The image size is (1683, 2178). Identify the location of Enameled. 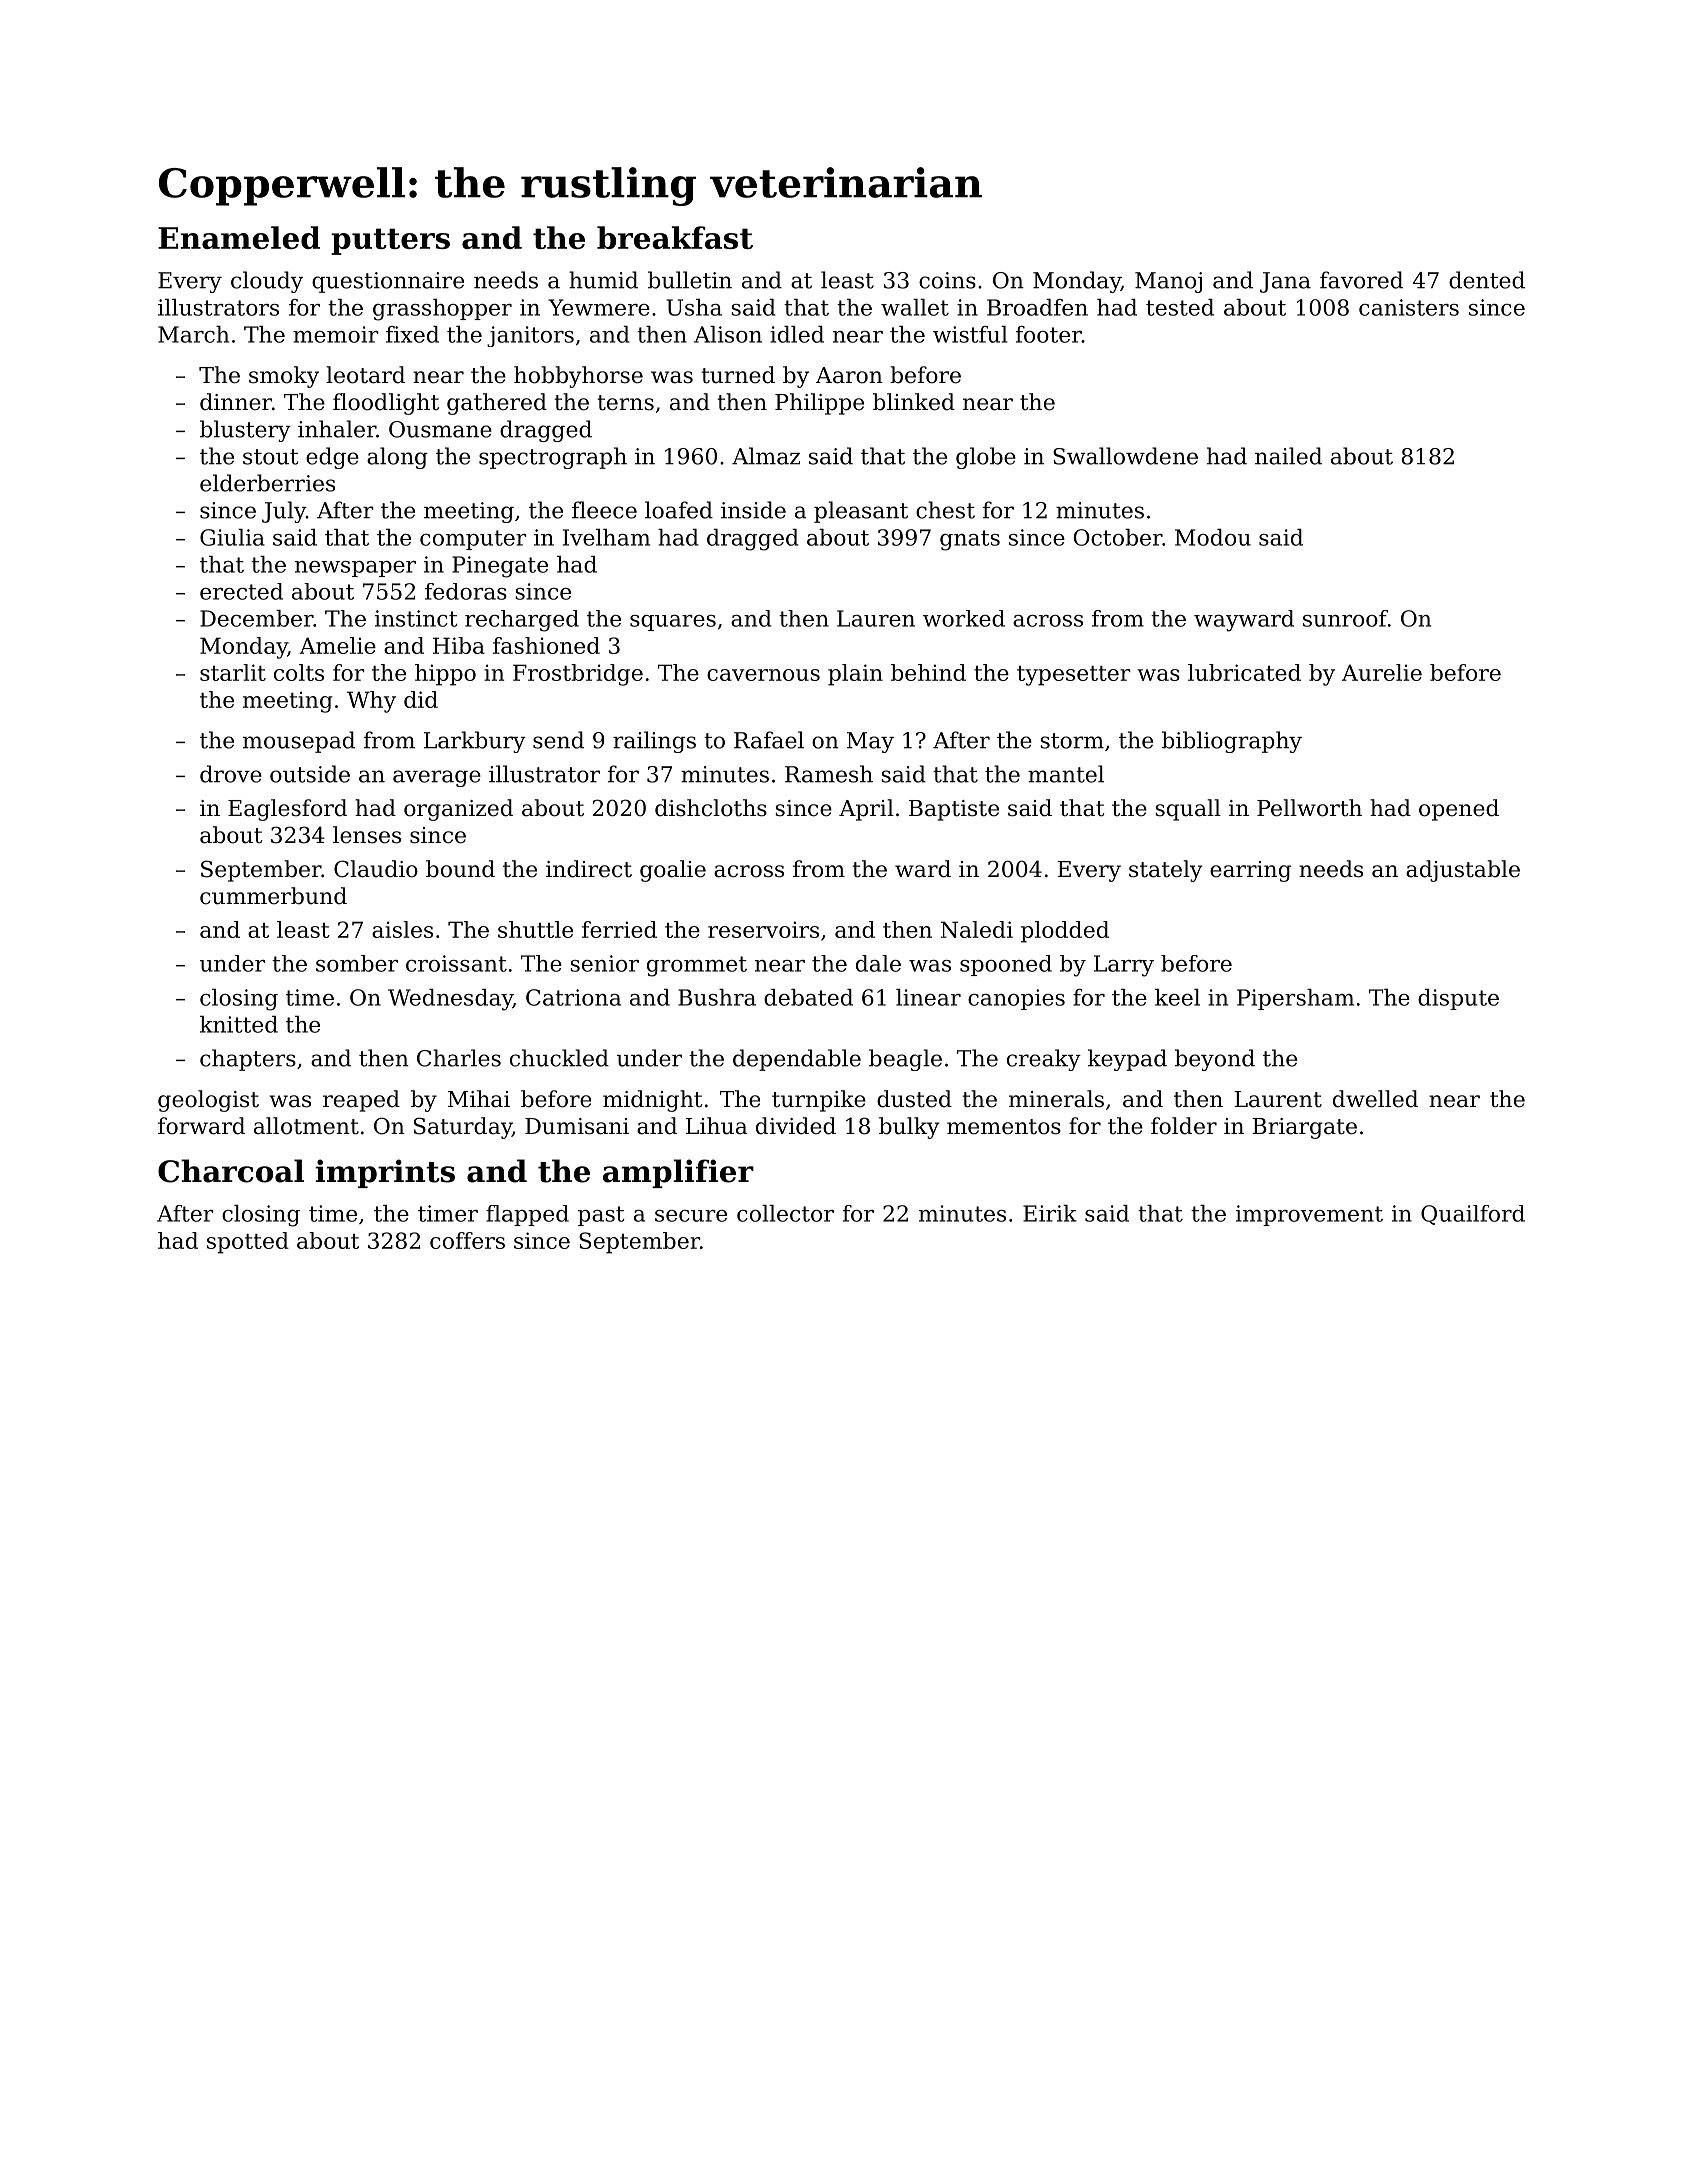
(239, 237).
